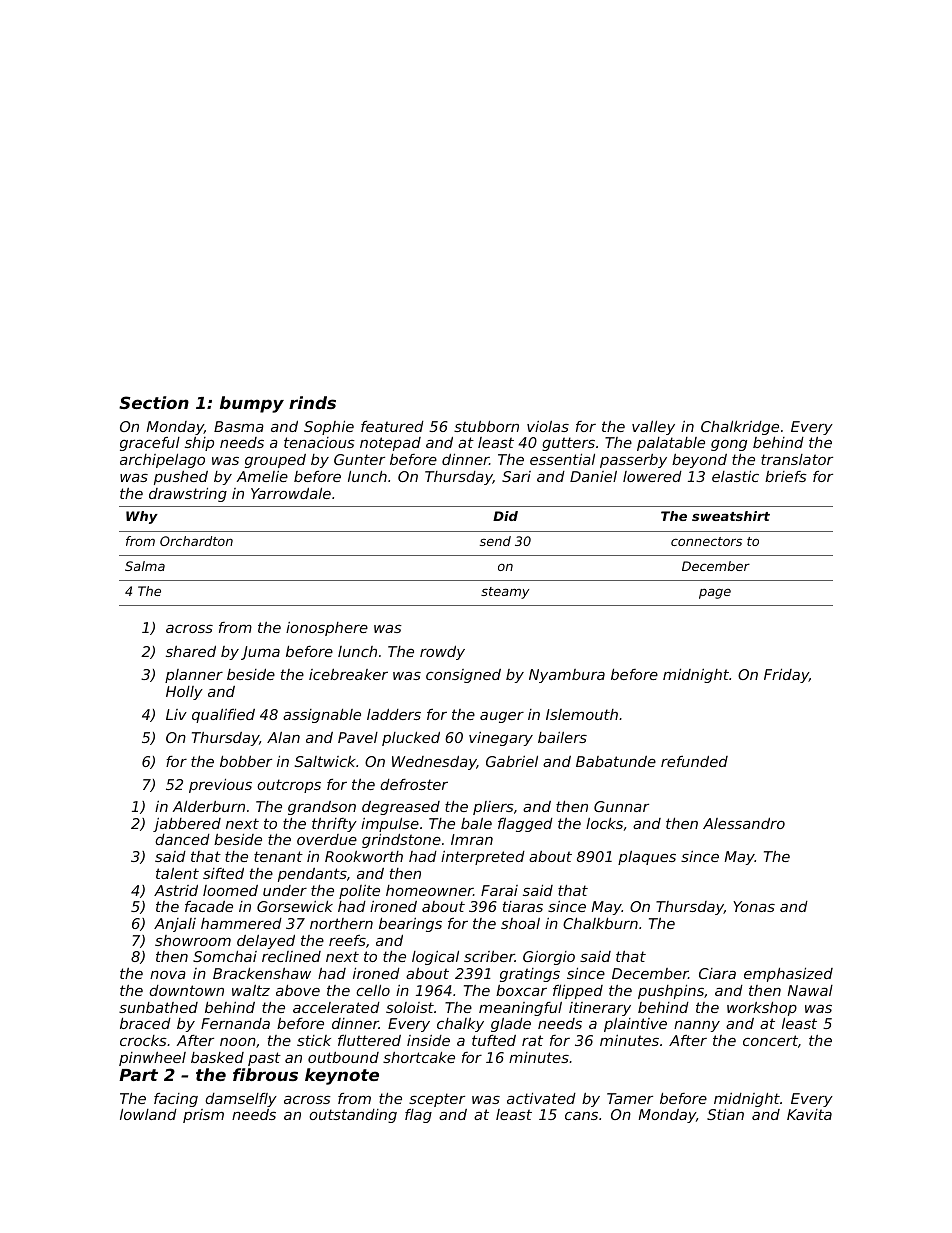 The height and width of the document is (1233, 952). I want to click on Giorgio, so click(549, 958).
